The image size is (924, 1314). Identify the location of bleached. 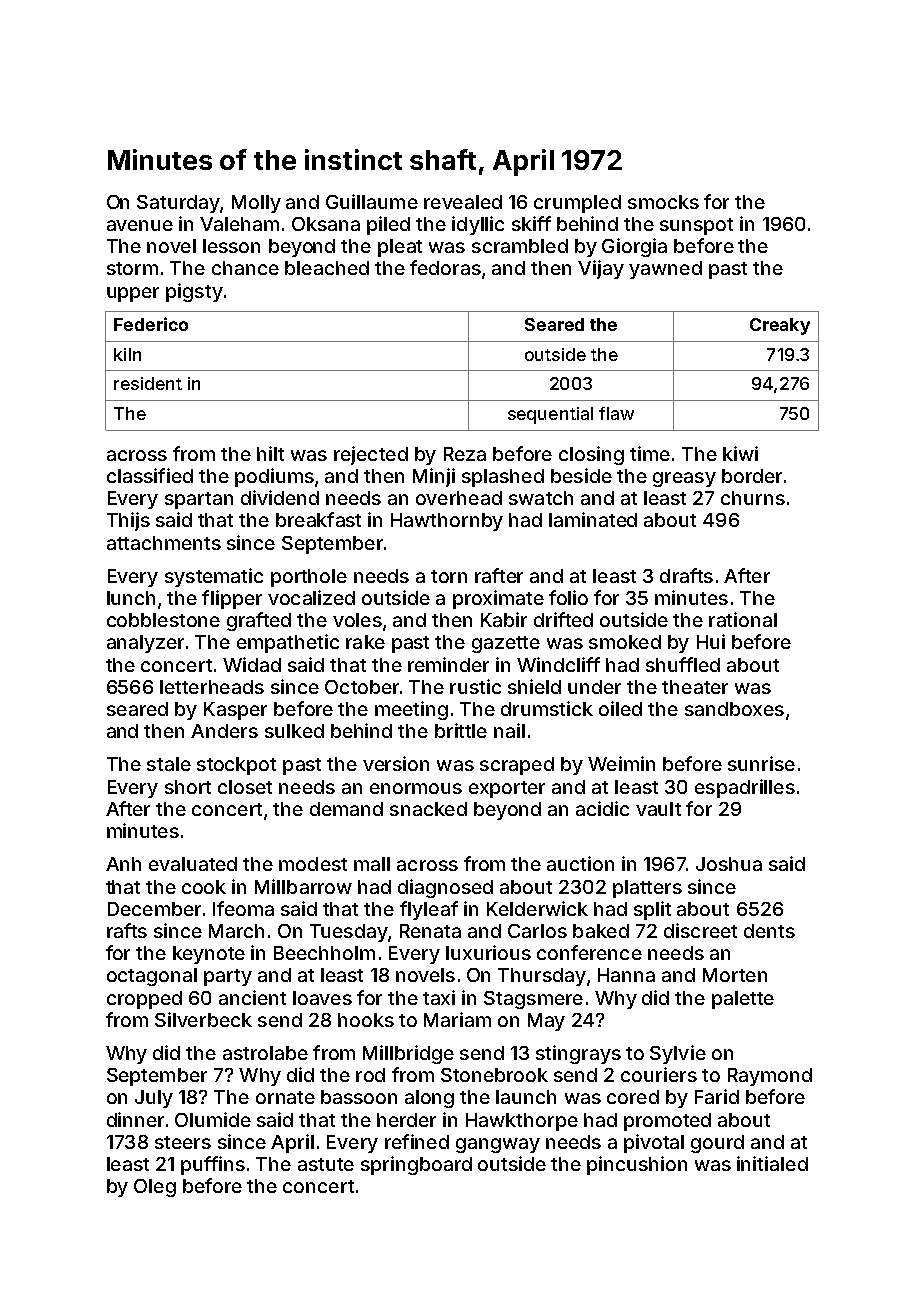
(327, 268).
